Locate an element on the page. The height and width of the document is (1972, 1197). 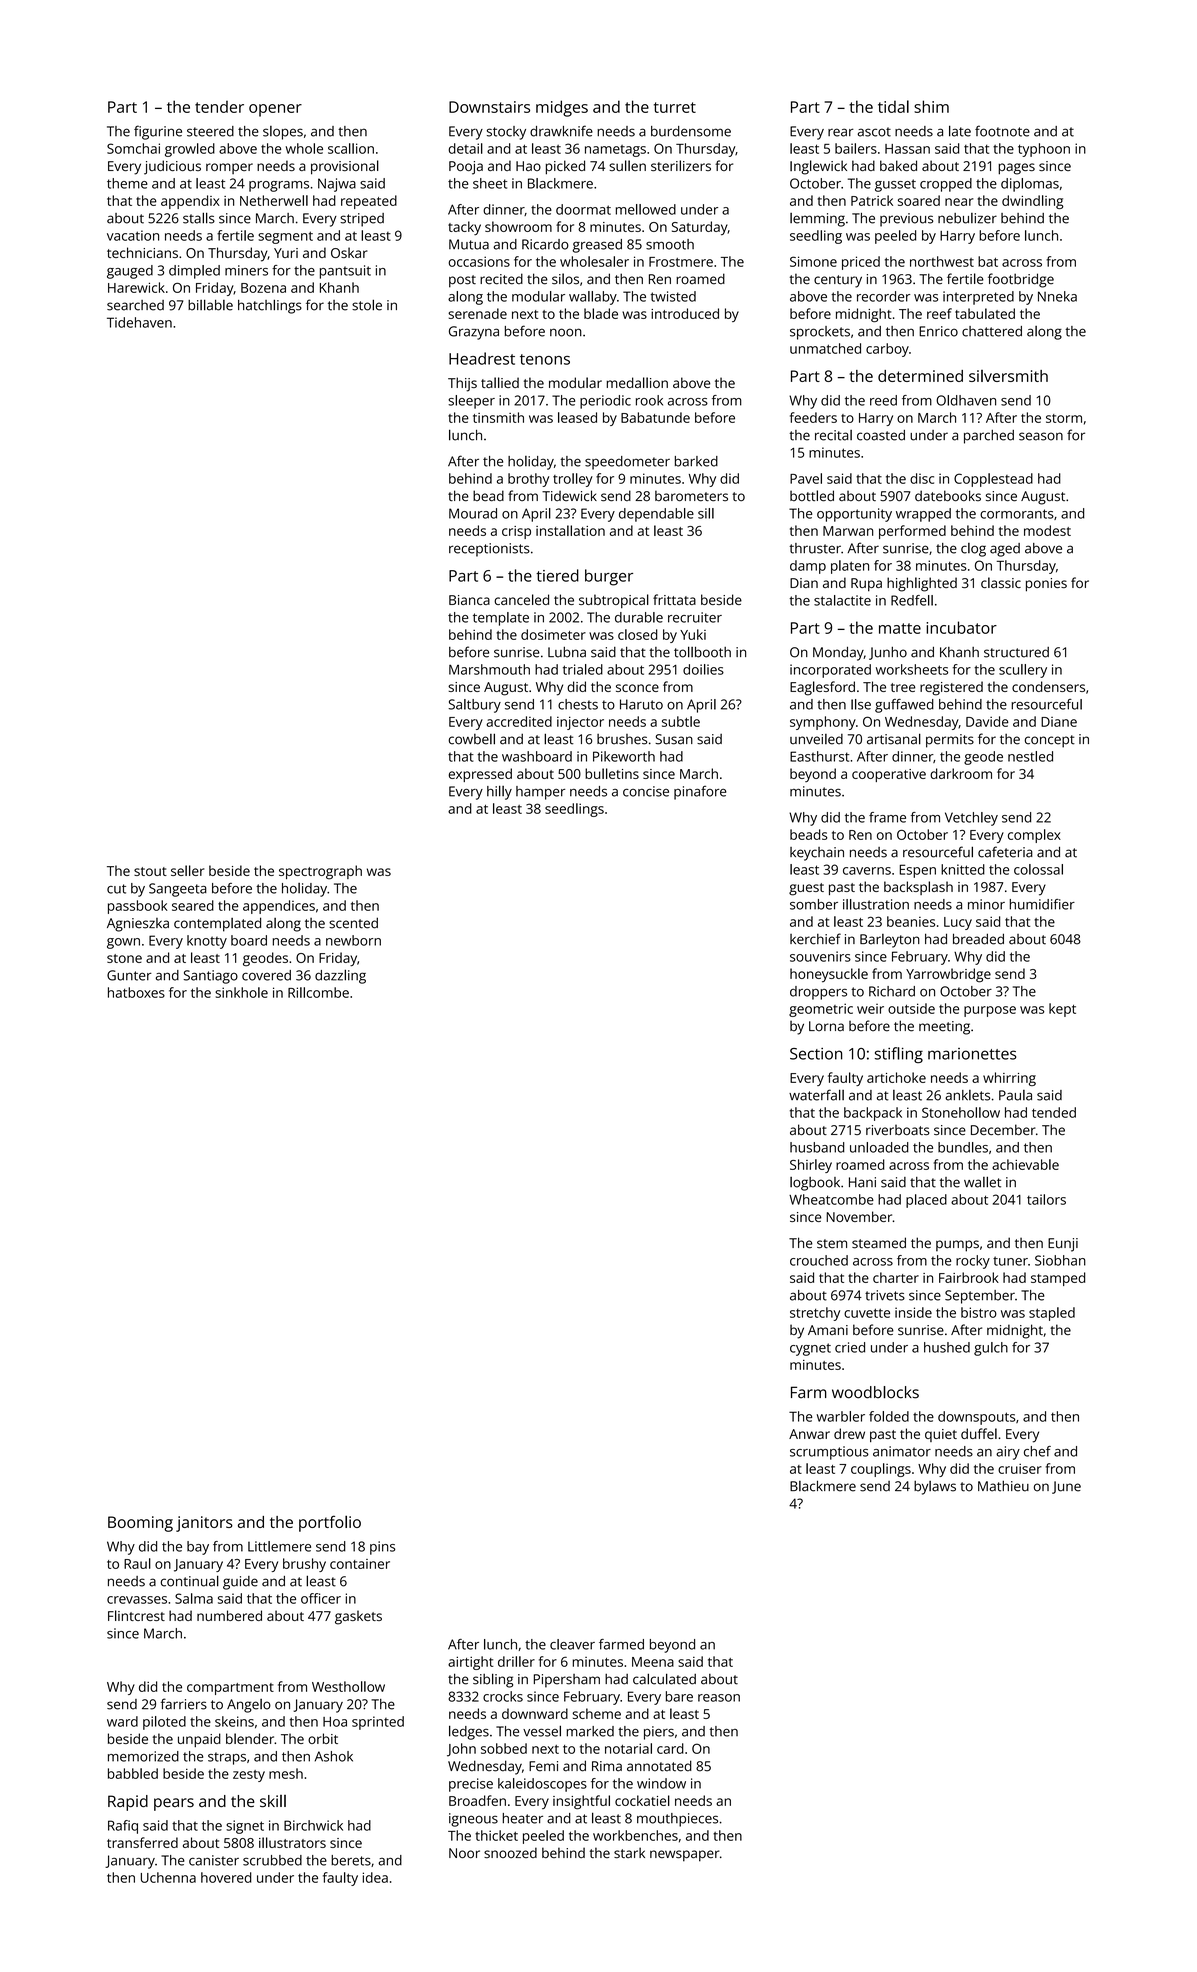
Mourad is located at coordinates (473, 513).
